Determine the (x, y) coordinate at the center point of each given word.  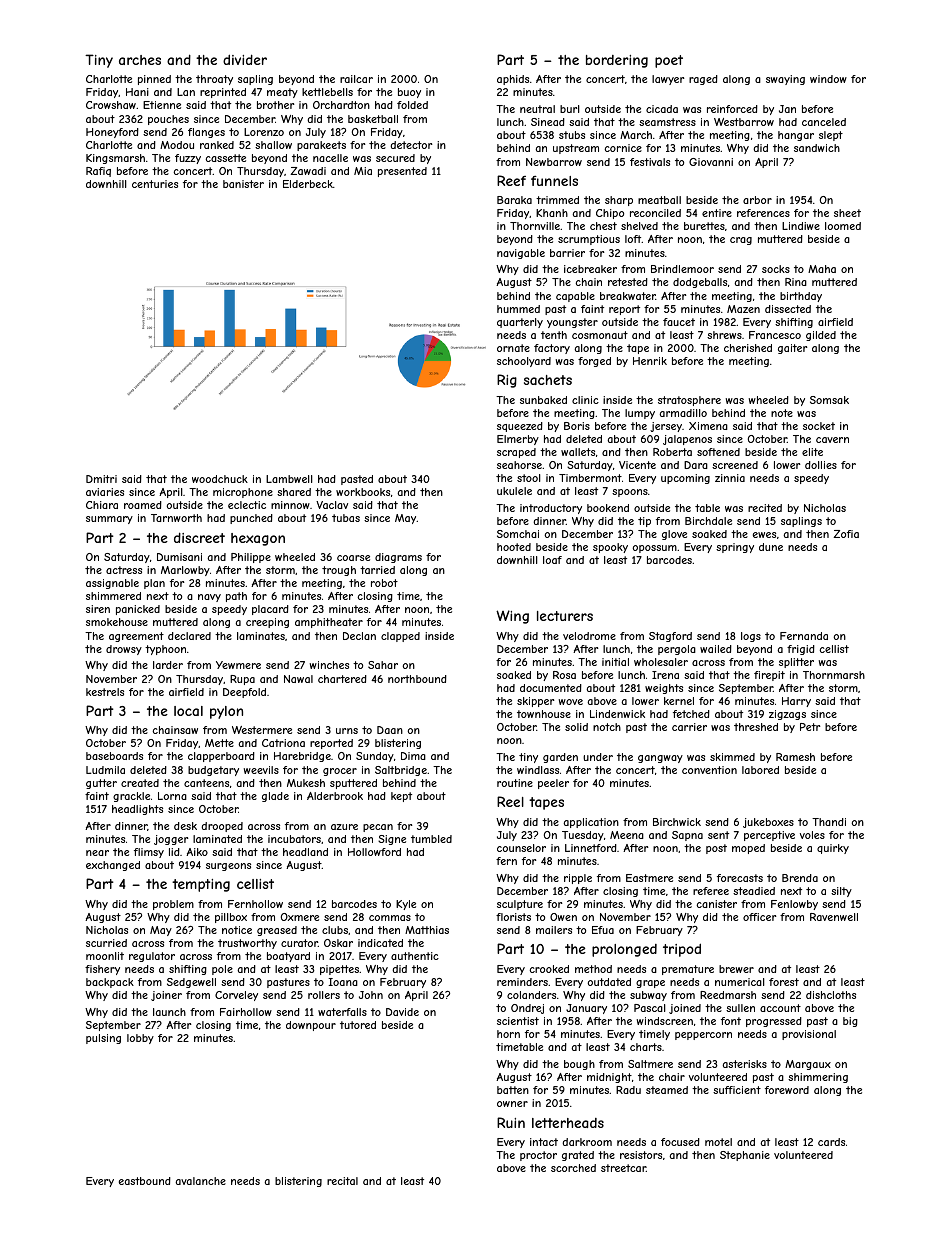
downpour (311, 1026)
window (828, 79)
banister (243, 184)
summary (109, 520)
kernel (679, 701)
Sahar (383, 665)
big (850, 1022)
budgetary (213, 771)
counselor (521, 848)
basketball (373, 119)
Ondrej (527, 1009)
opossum (655, 549)
